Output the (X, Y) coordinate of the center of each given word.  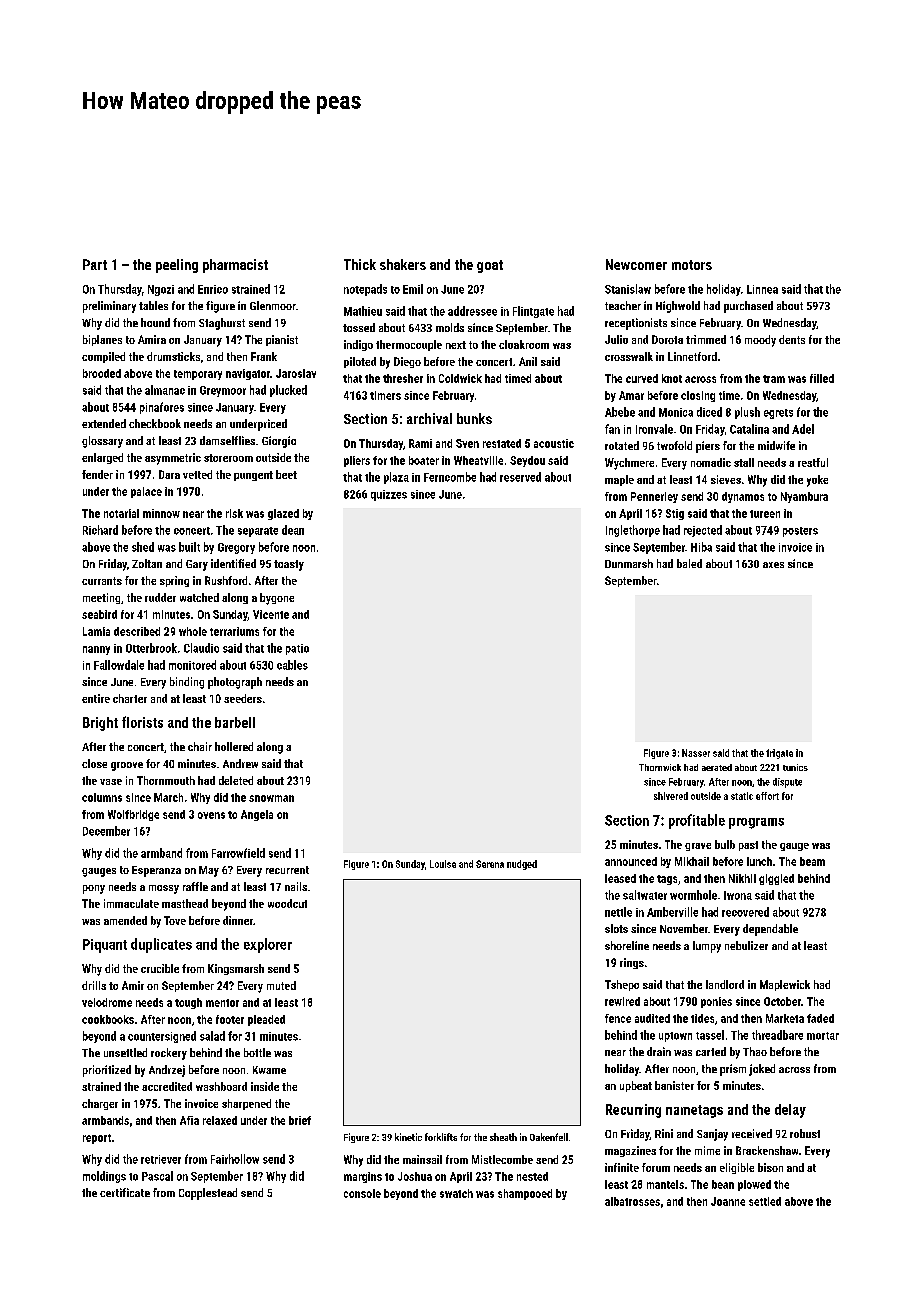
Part (95, 264)
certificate (125, 1192)
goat (490, 266)
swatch (456, 1193)
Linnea (762, 289)
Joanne (728, 1201)
